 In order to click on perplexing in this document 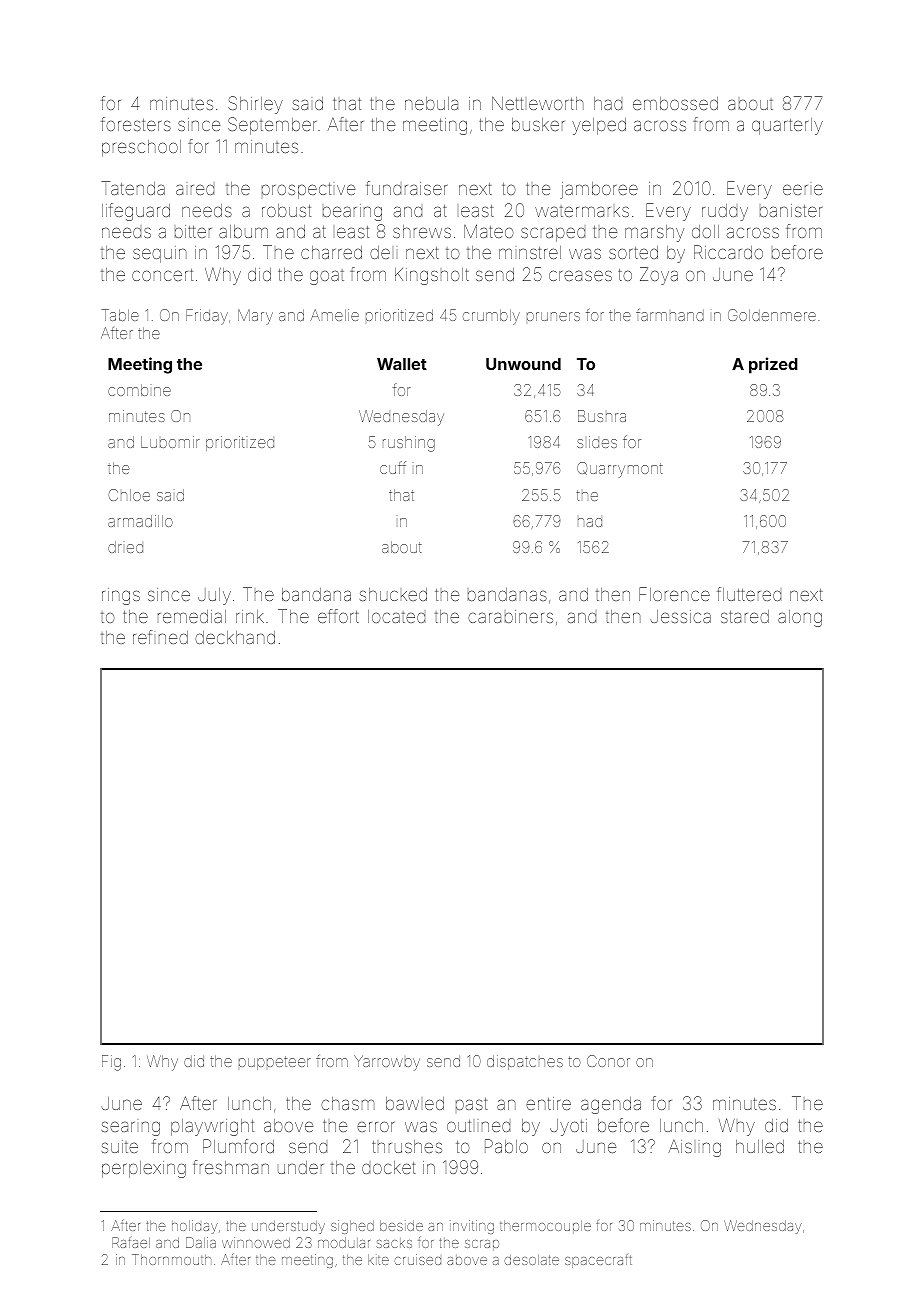, I will do `click(144, 1169)`.
